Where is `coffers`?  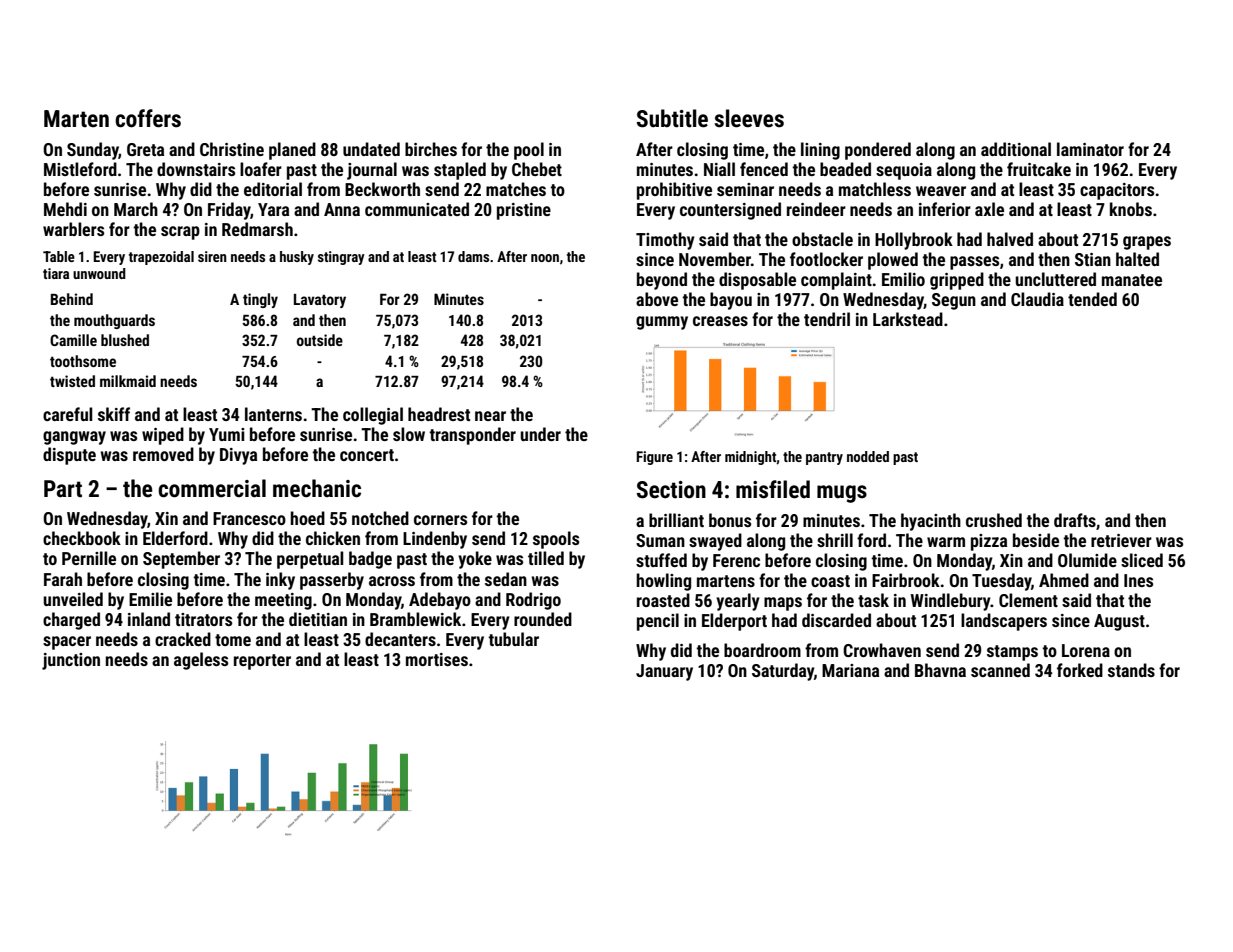
coffers is located at coordinates (148, 118).
